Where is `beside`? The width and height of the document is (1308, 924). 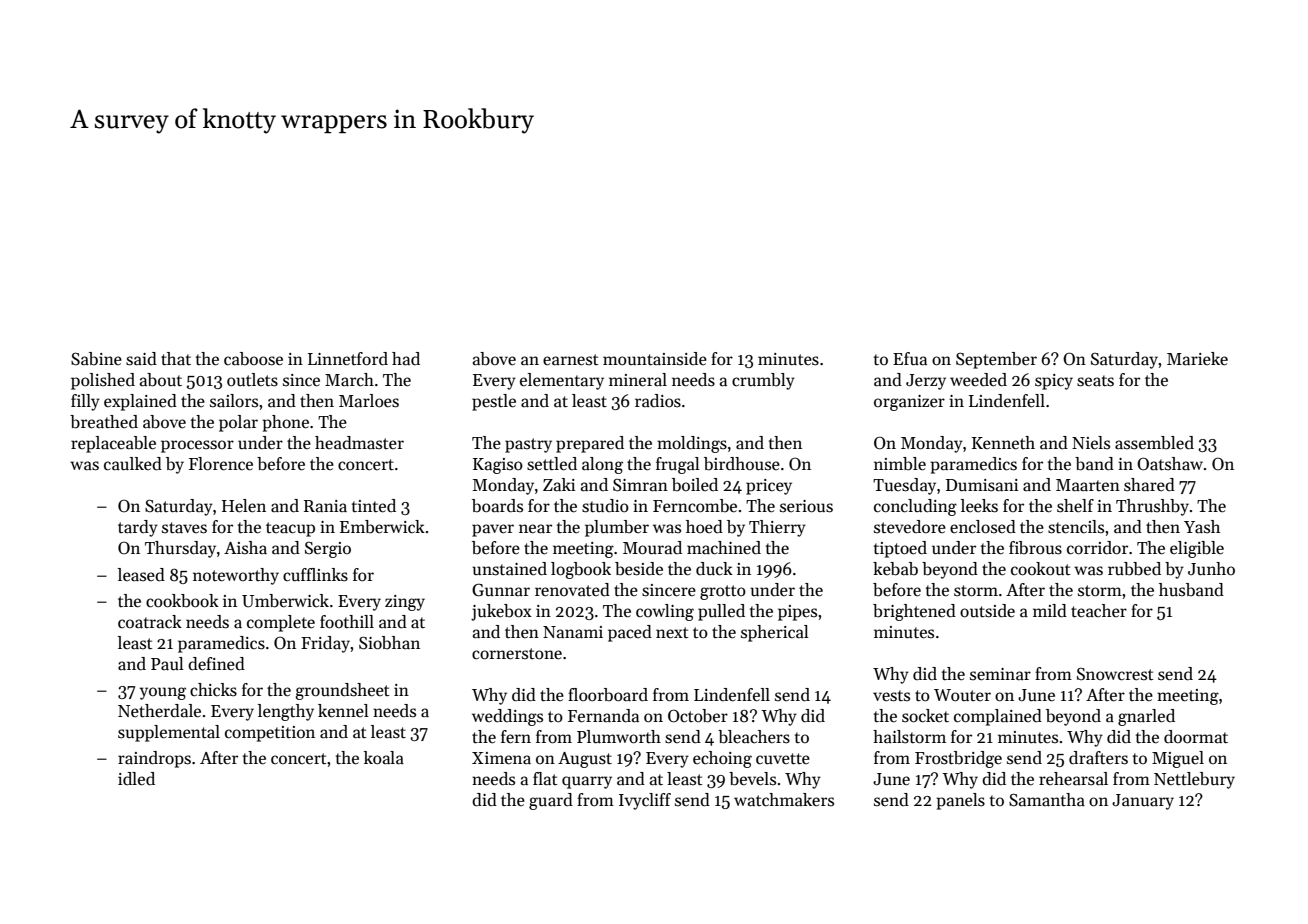
beside is located at coordinates (639, 569).
